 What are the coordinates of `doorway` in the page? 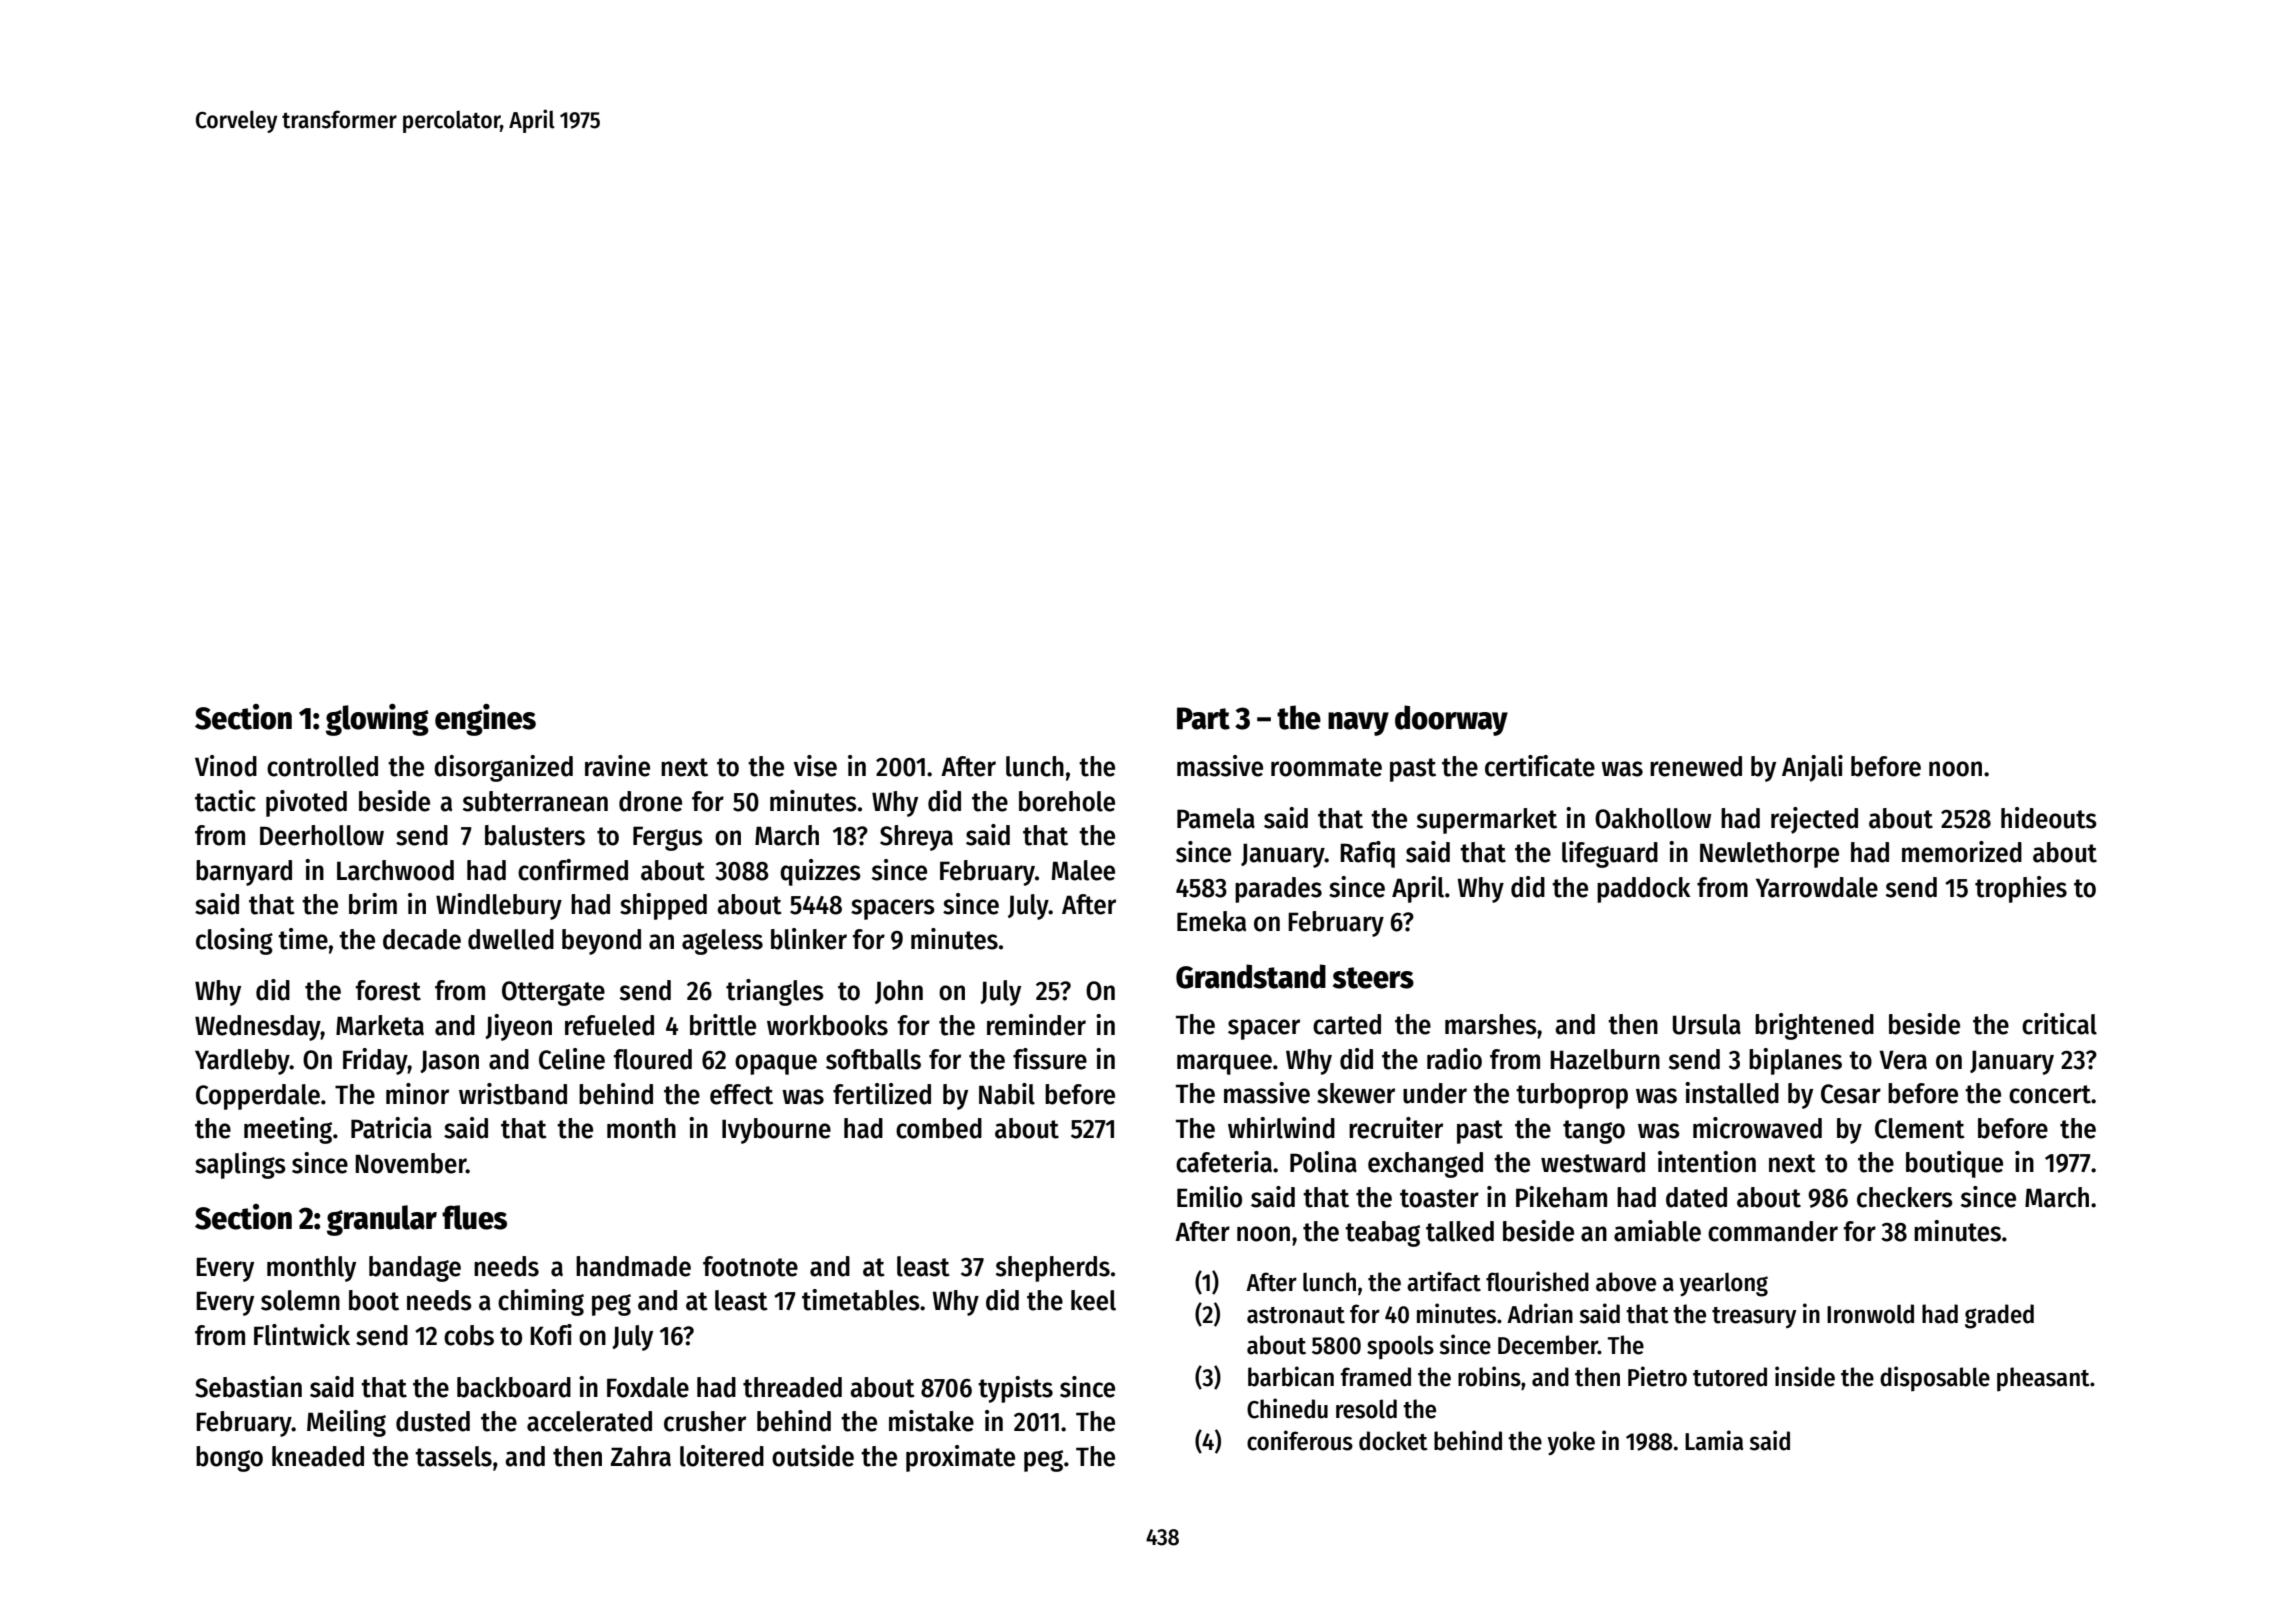 It's located at (1451, 720).
